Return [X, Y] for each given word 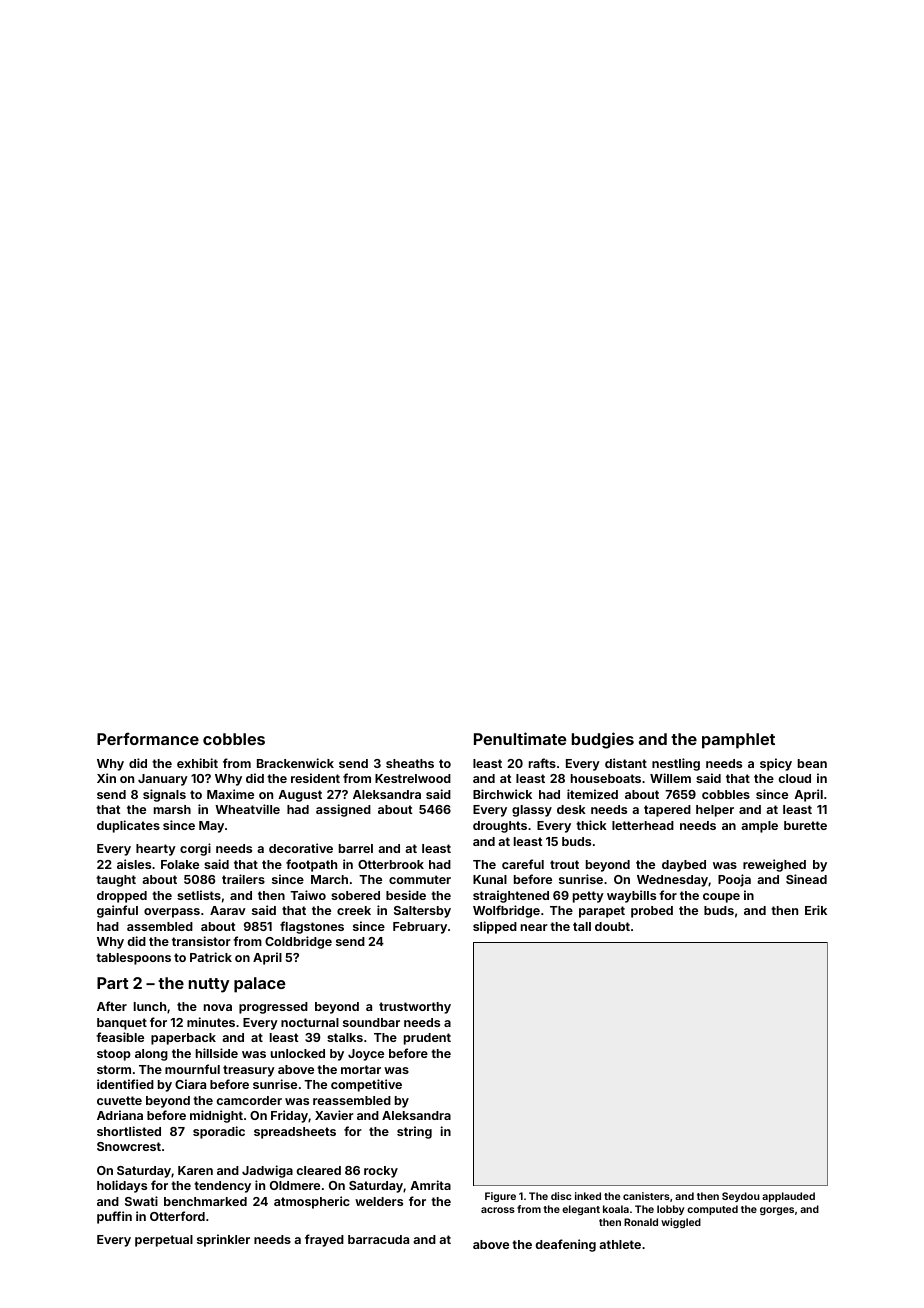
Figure [500, 1197]
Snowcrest [129, 1146]
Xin [106, 778]
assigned [343, 810]
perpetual [164, 1241]
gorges [777, 1211]
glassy [532, 811]
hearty [156, 850]
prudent [427, 1039]
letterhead [643, 825]
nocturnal [310, 1022]
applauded [788, 1197]
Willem [670, 778]
